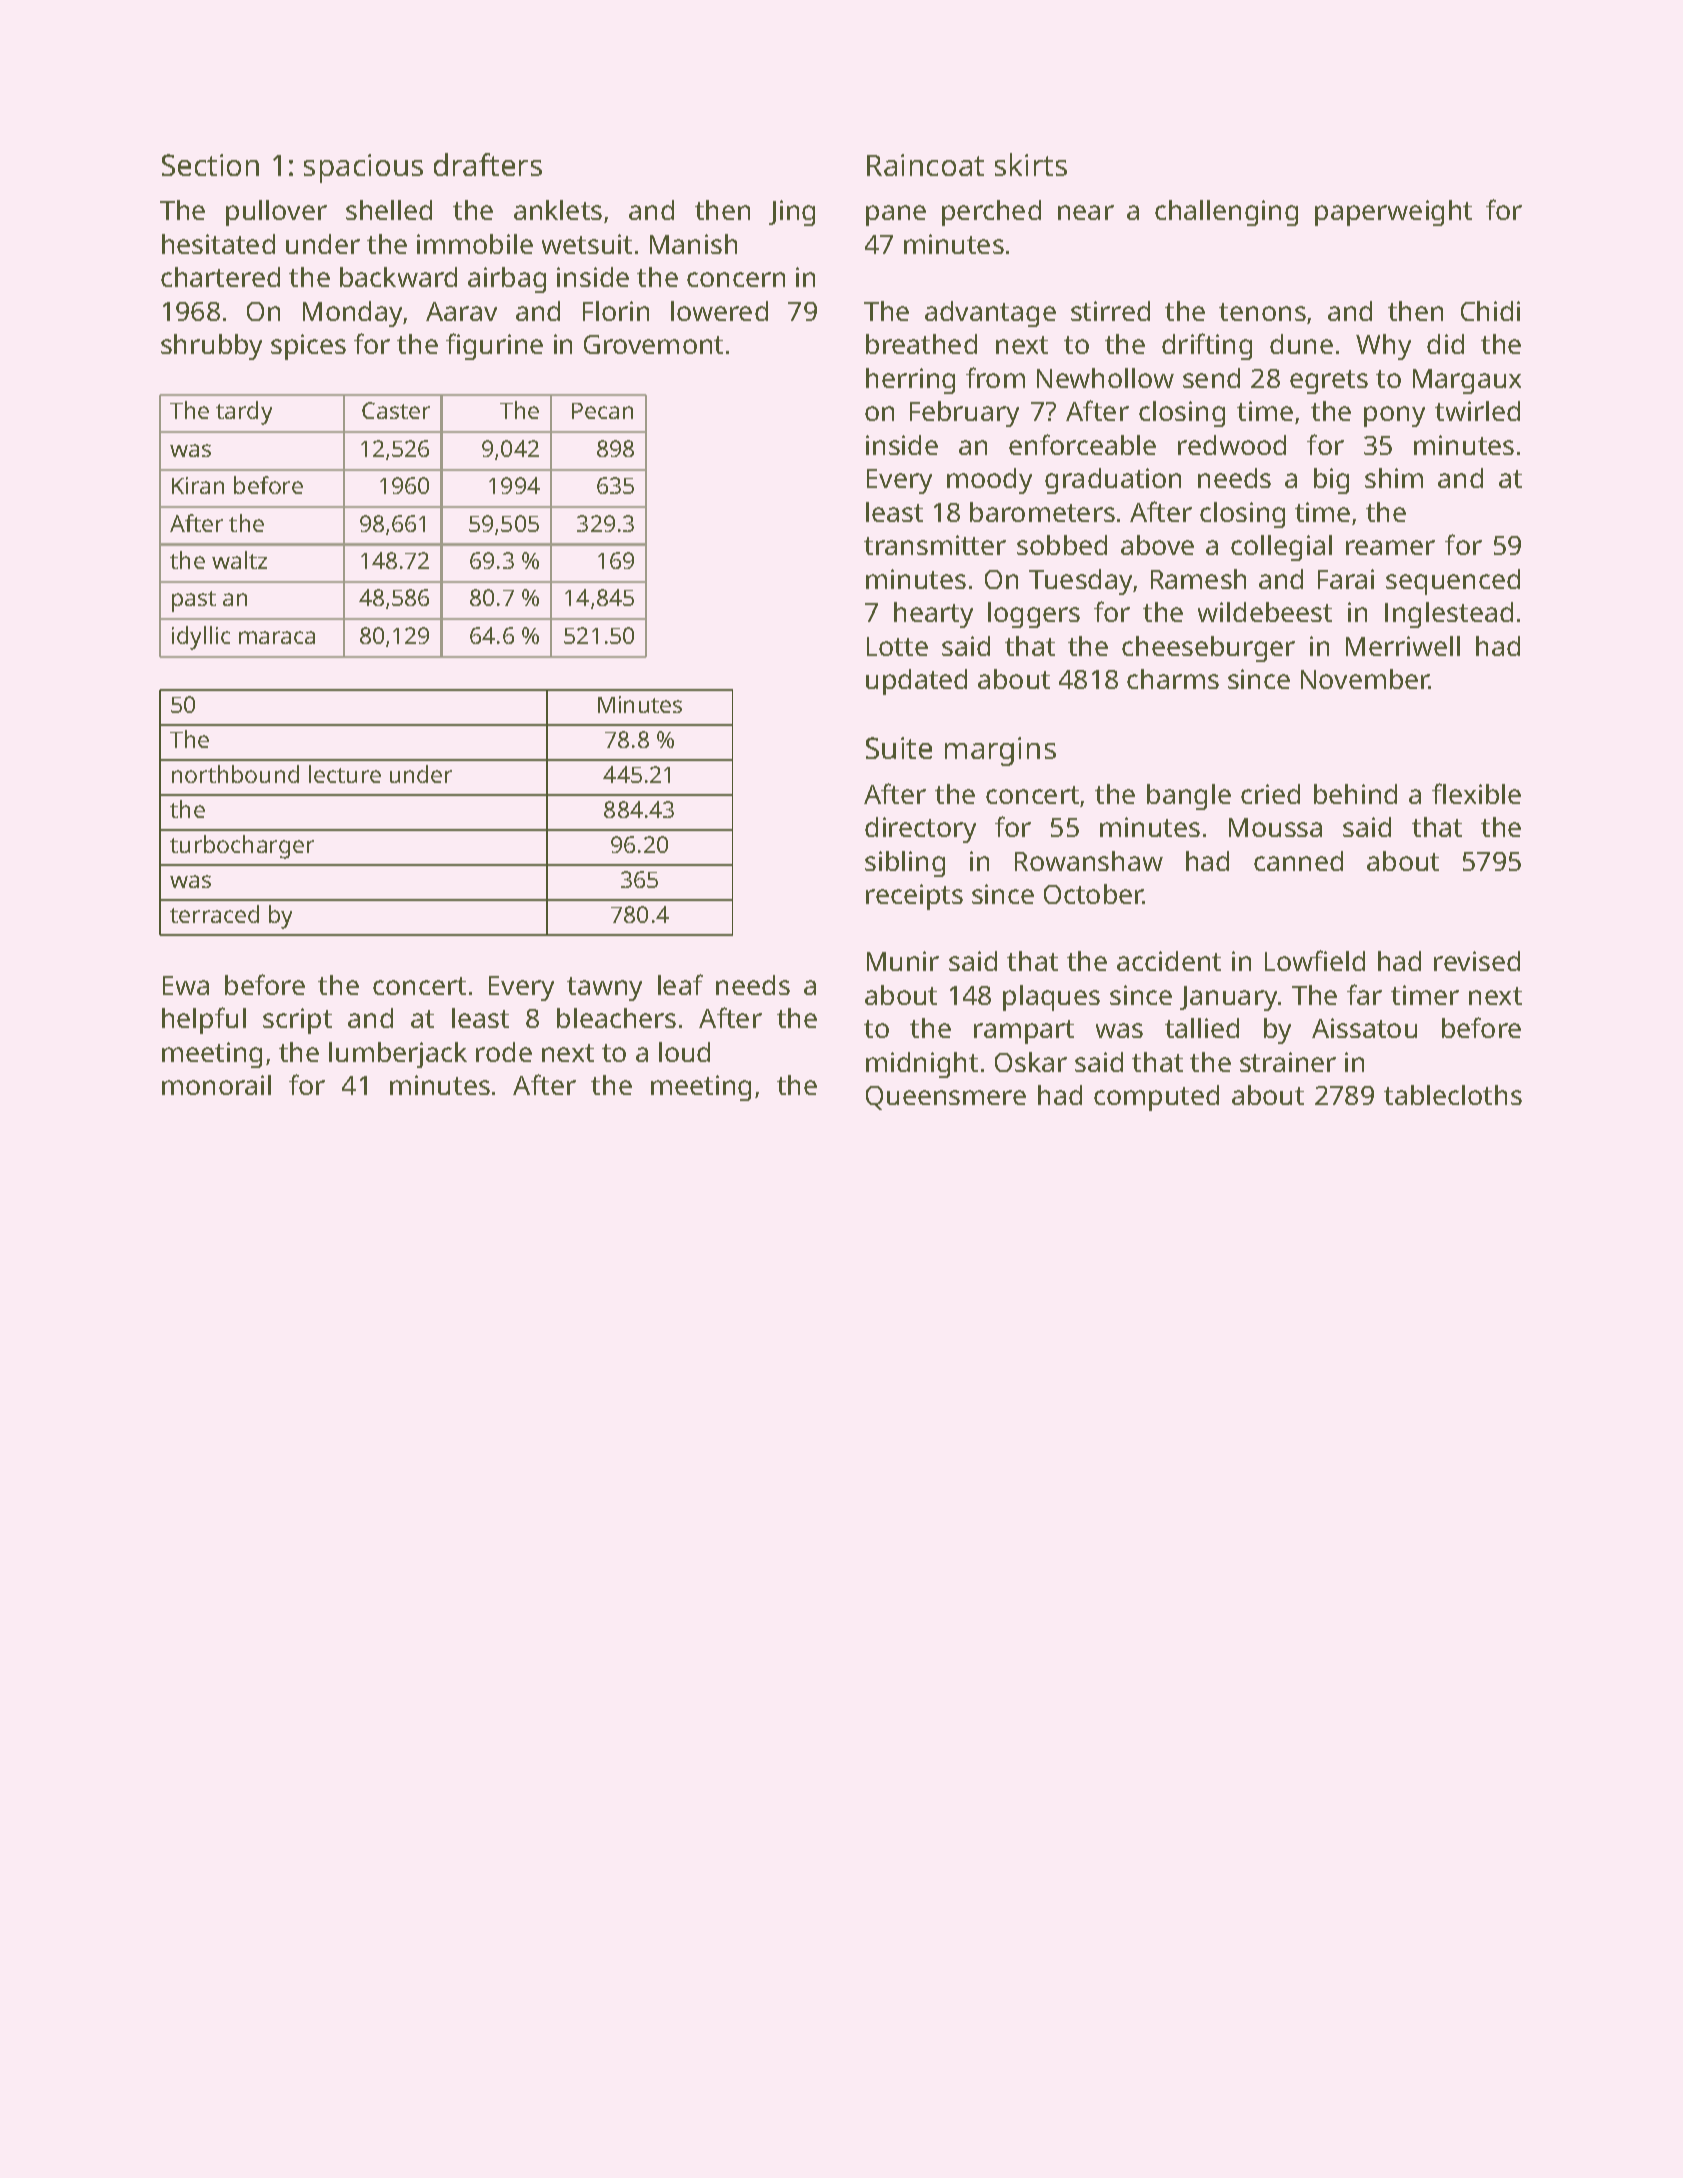  Describe the element at coordinates (905, 864) in the image. I see `sibling` at that location.
